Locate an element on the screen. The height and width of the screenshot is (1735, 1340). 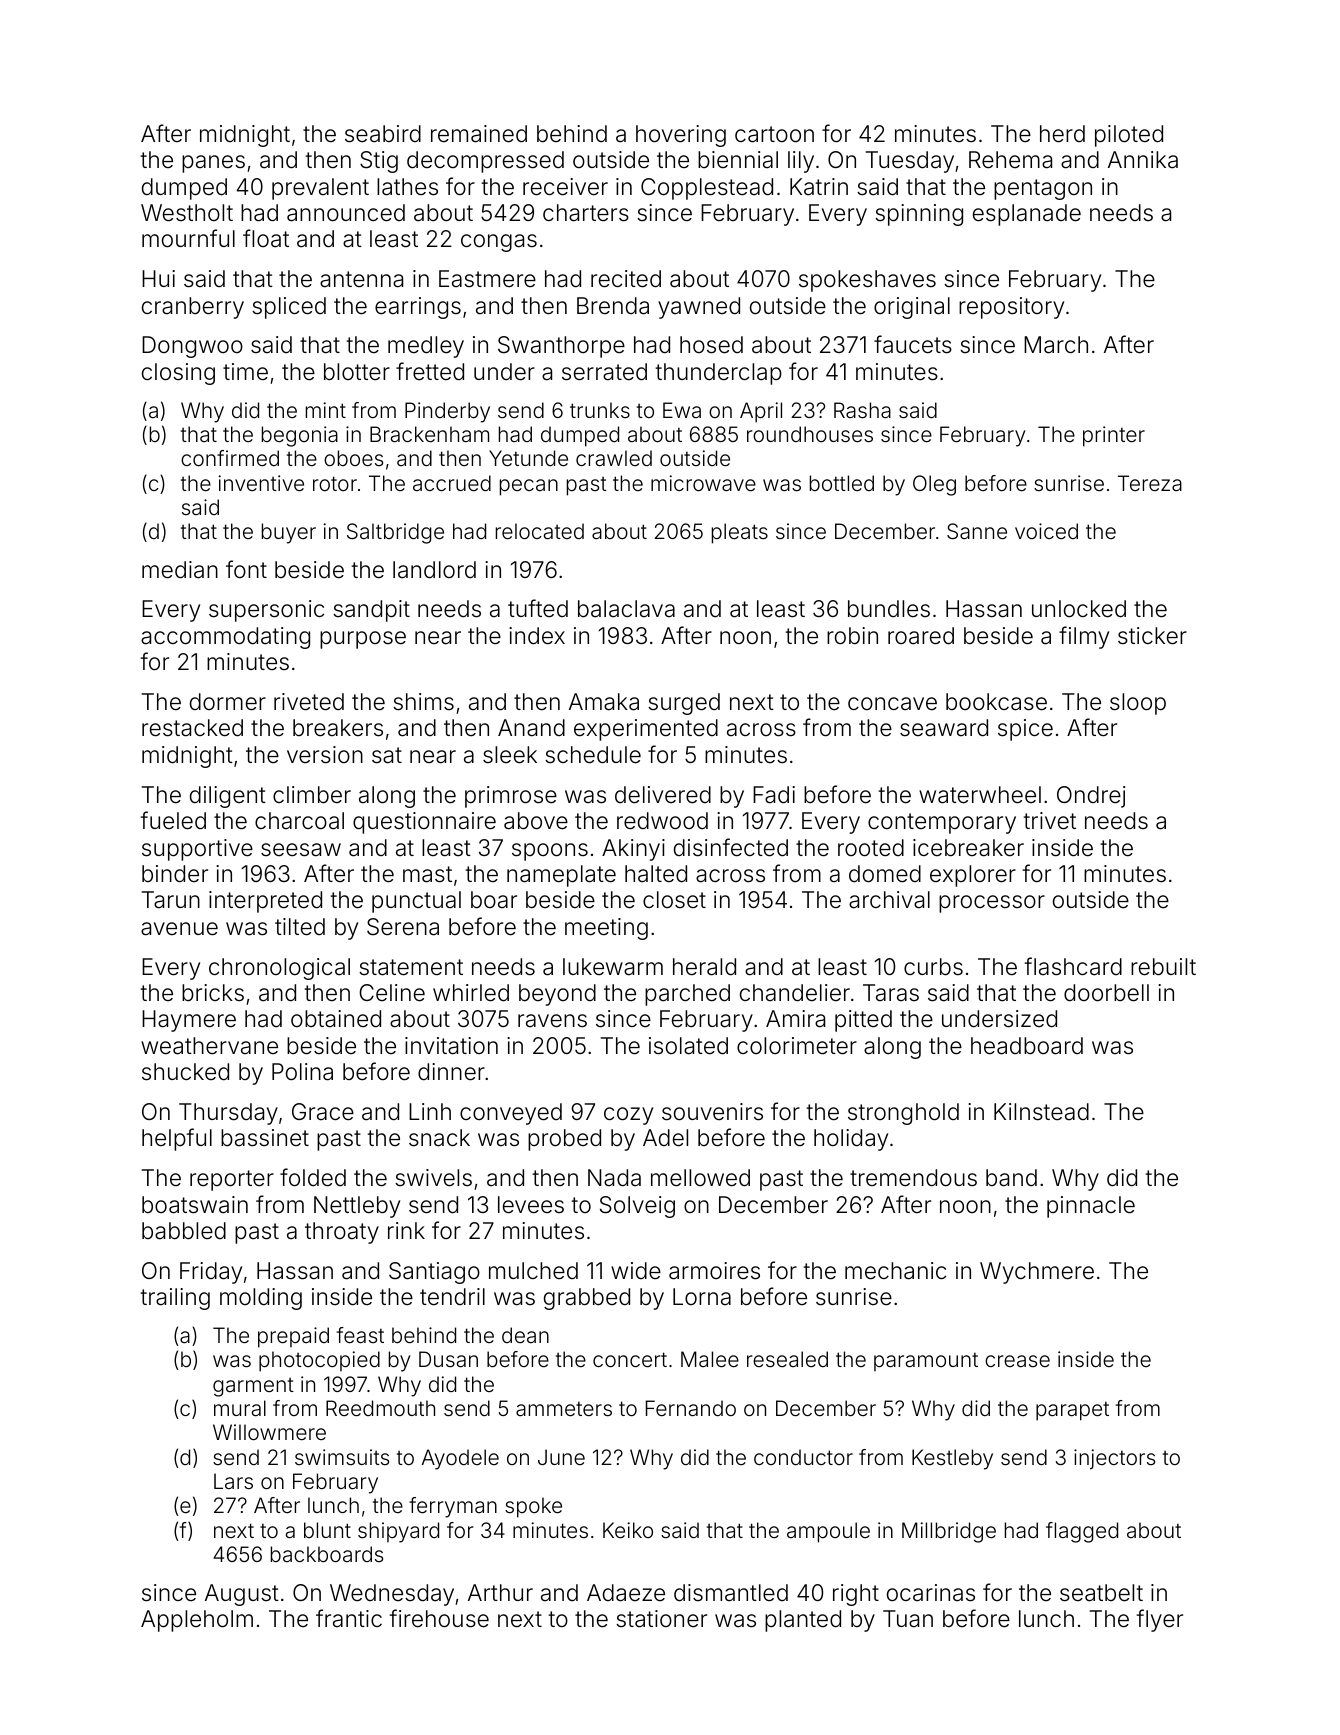
fretted is located at coordinates (430, 371).
